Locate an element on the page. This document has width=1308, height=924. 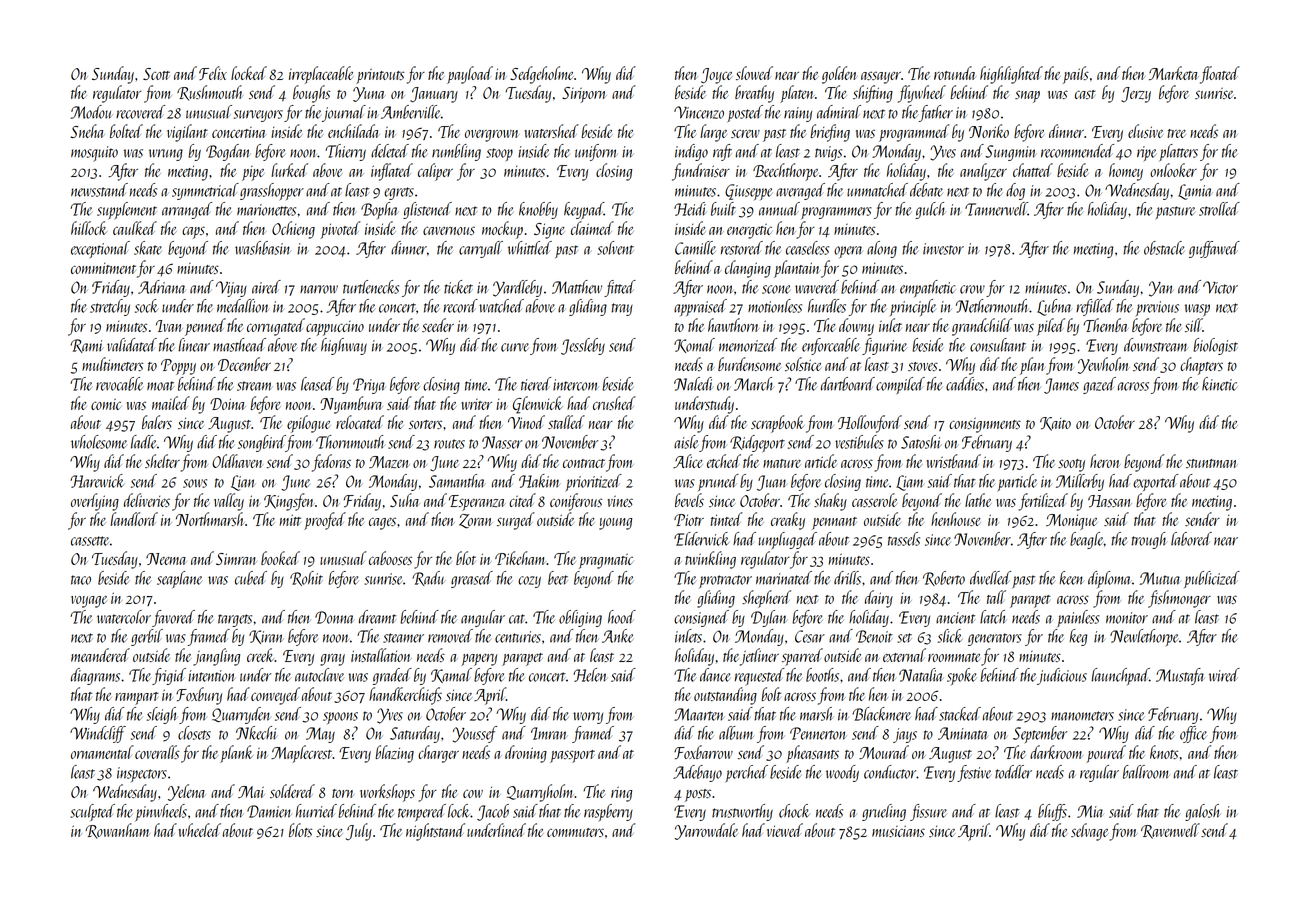
Kamal is located at coordinates (451, 675).
